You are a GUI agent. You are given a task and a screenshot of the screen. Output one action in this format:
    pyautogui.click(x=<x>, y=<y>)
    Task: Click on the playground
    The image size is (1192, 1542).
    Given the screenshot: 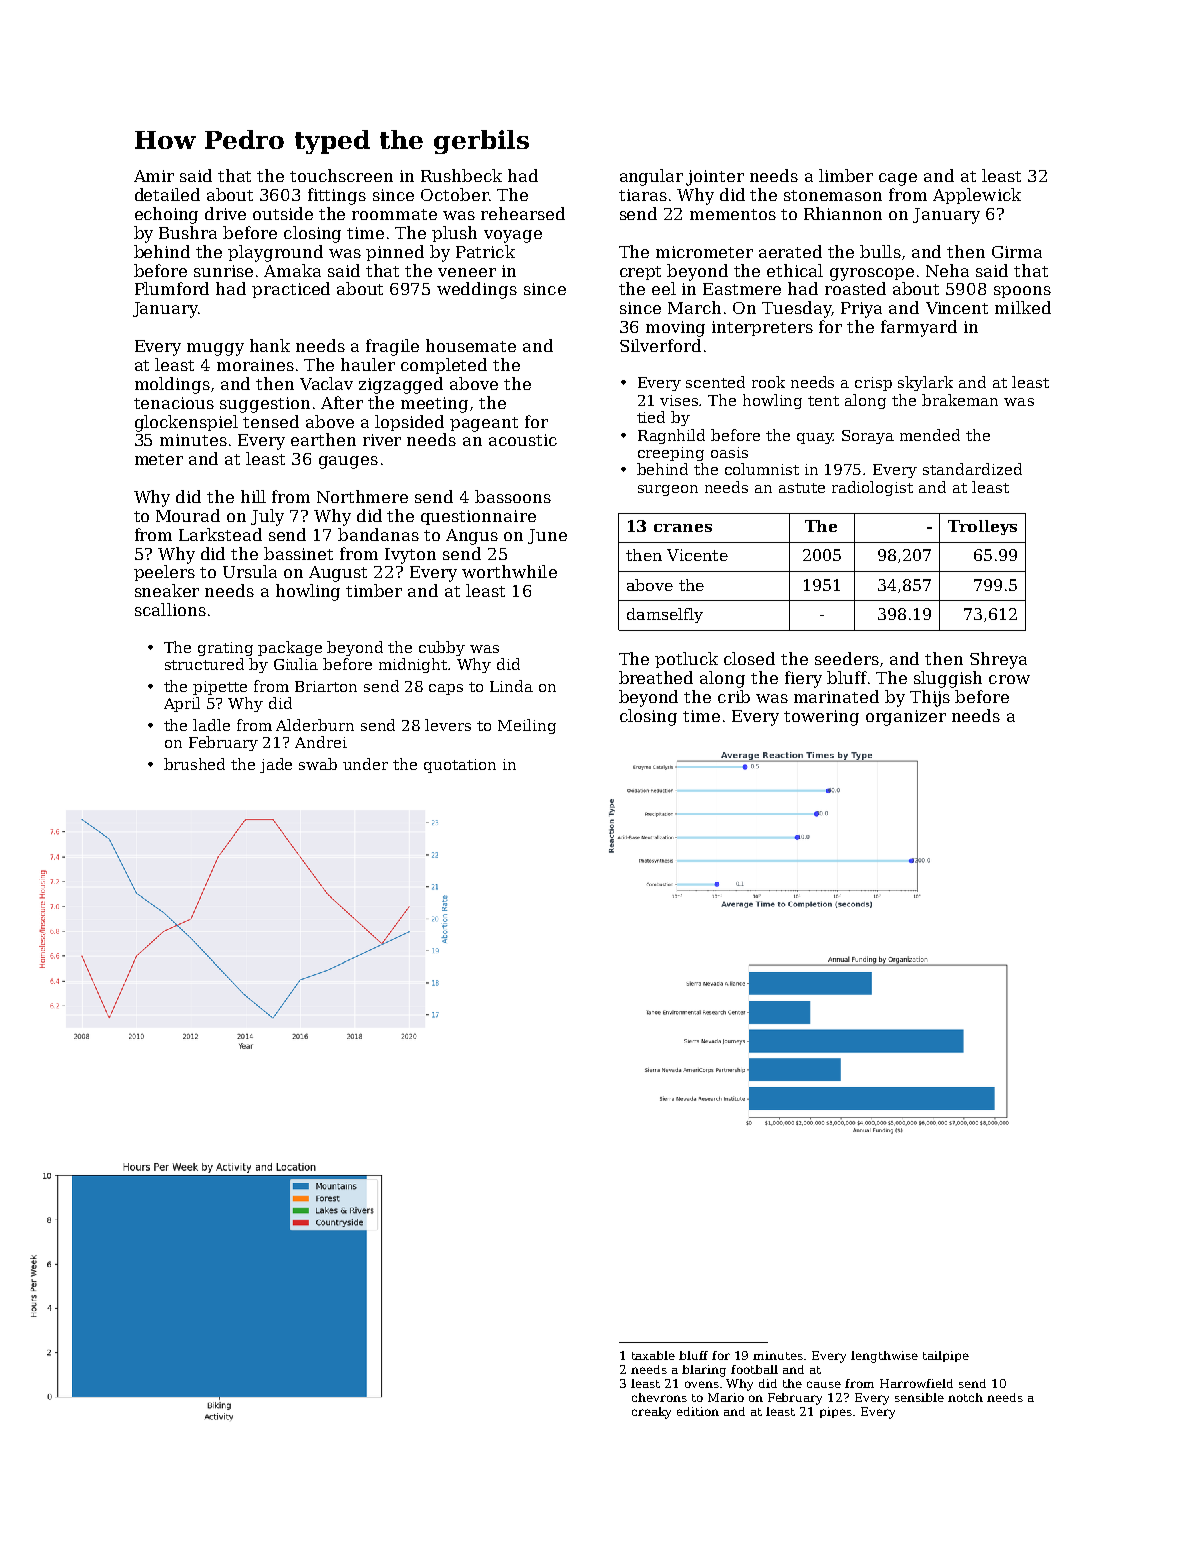 What is the action you would take?
    pyautogui.click(x=275, y=253)
